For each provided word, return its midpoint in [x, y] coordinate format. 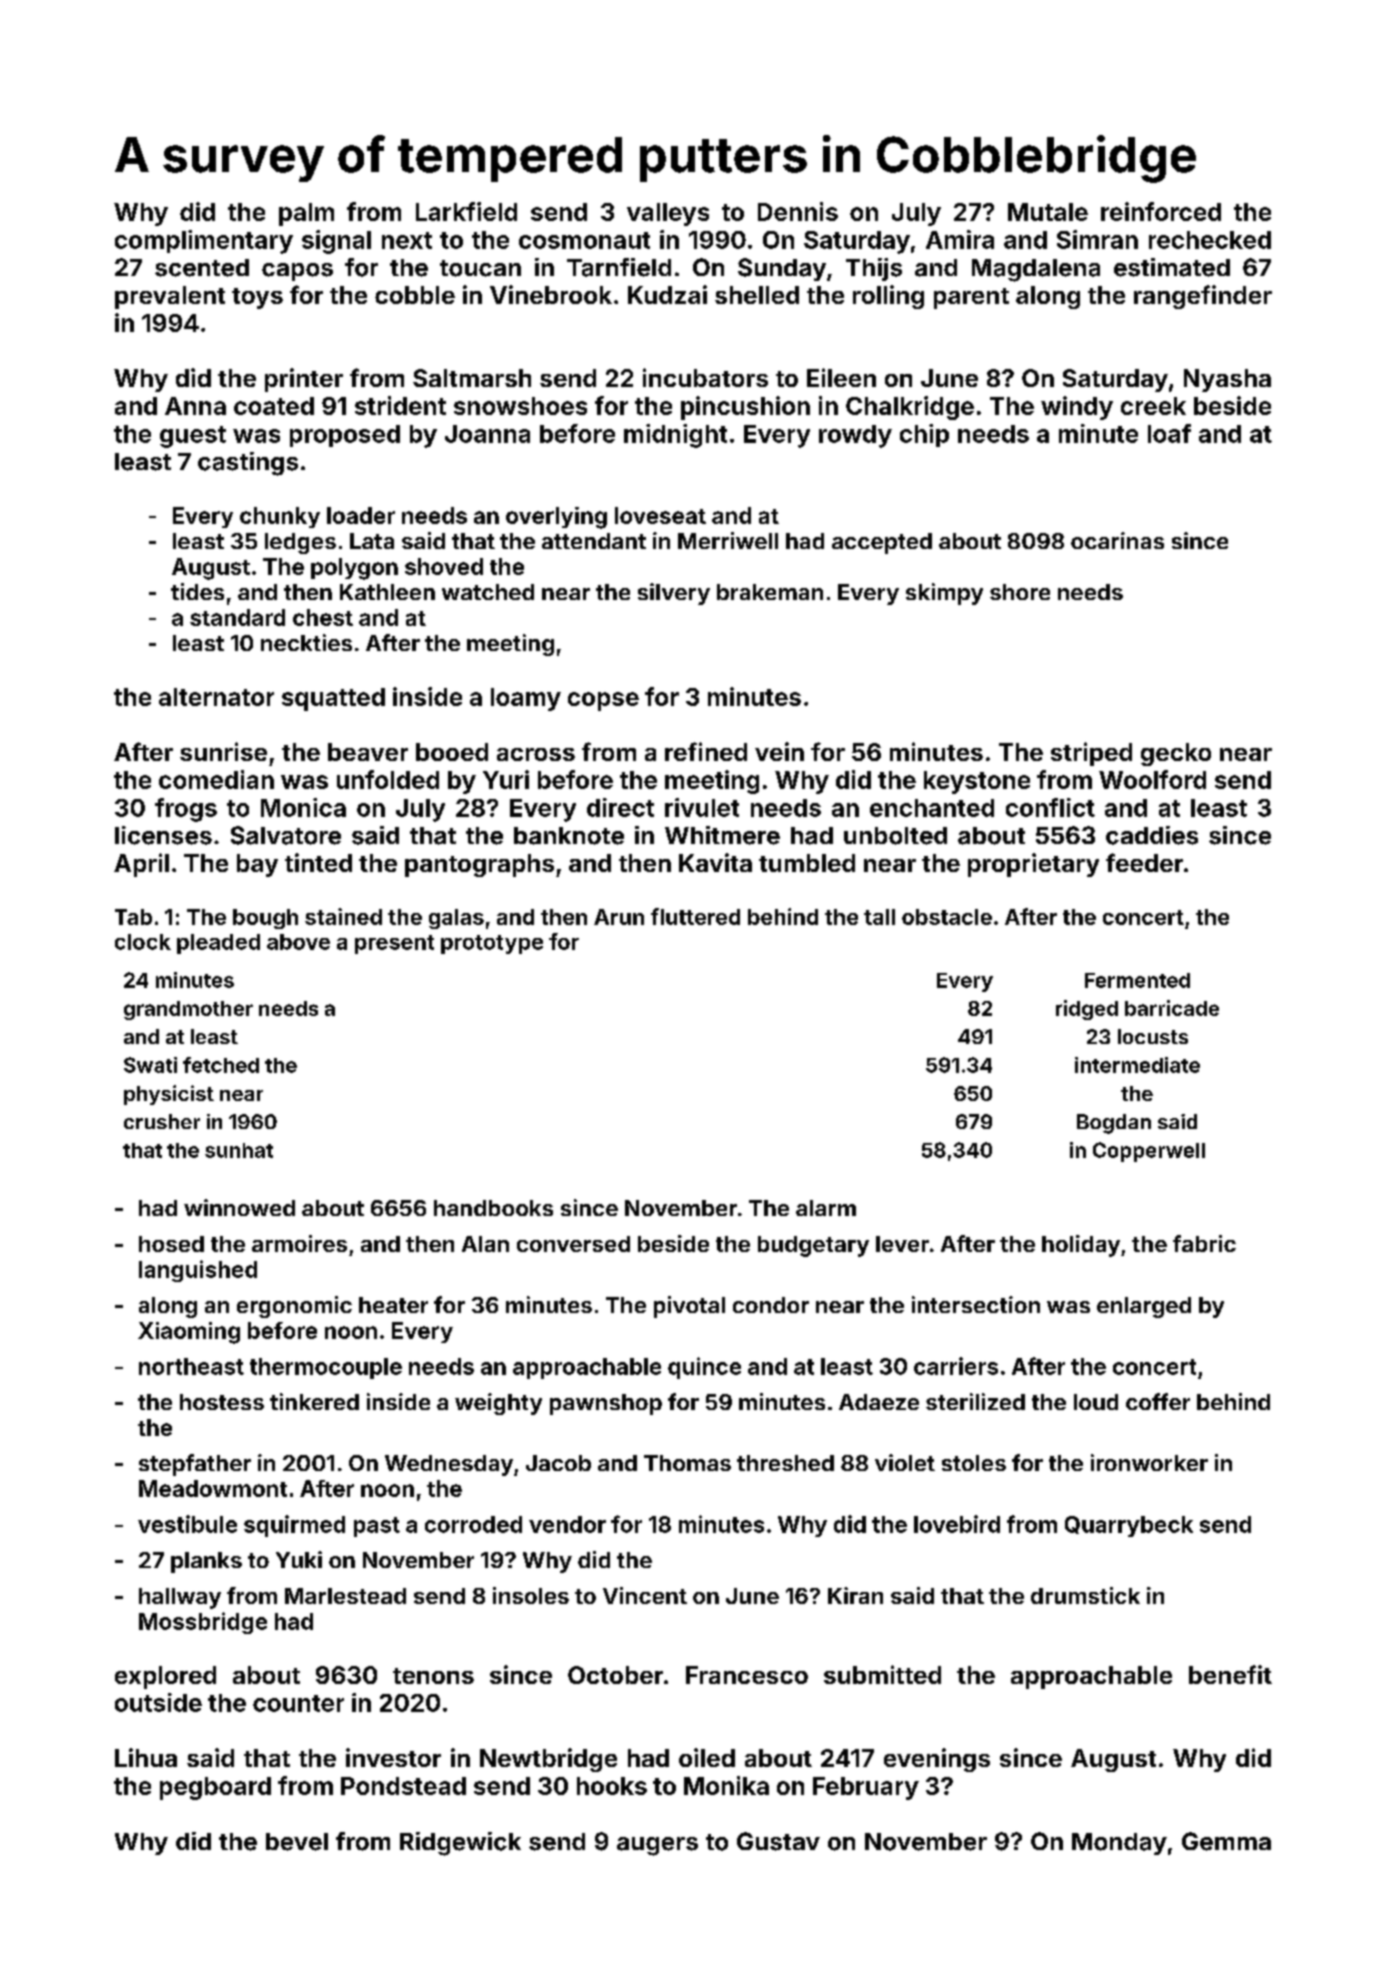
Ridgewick [460, 1844]
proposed [345, 436]
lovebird [957, 1524]
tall [879, 917]
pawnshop [606, 1404]
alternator [216, 697]
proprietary [1033, 865]
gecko [1176, 754]
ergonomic [294, 1307]
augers [657, 1846]
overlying [556, 518]
